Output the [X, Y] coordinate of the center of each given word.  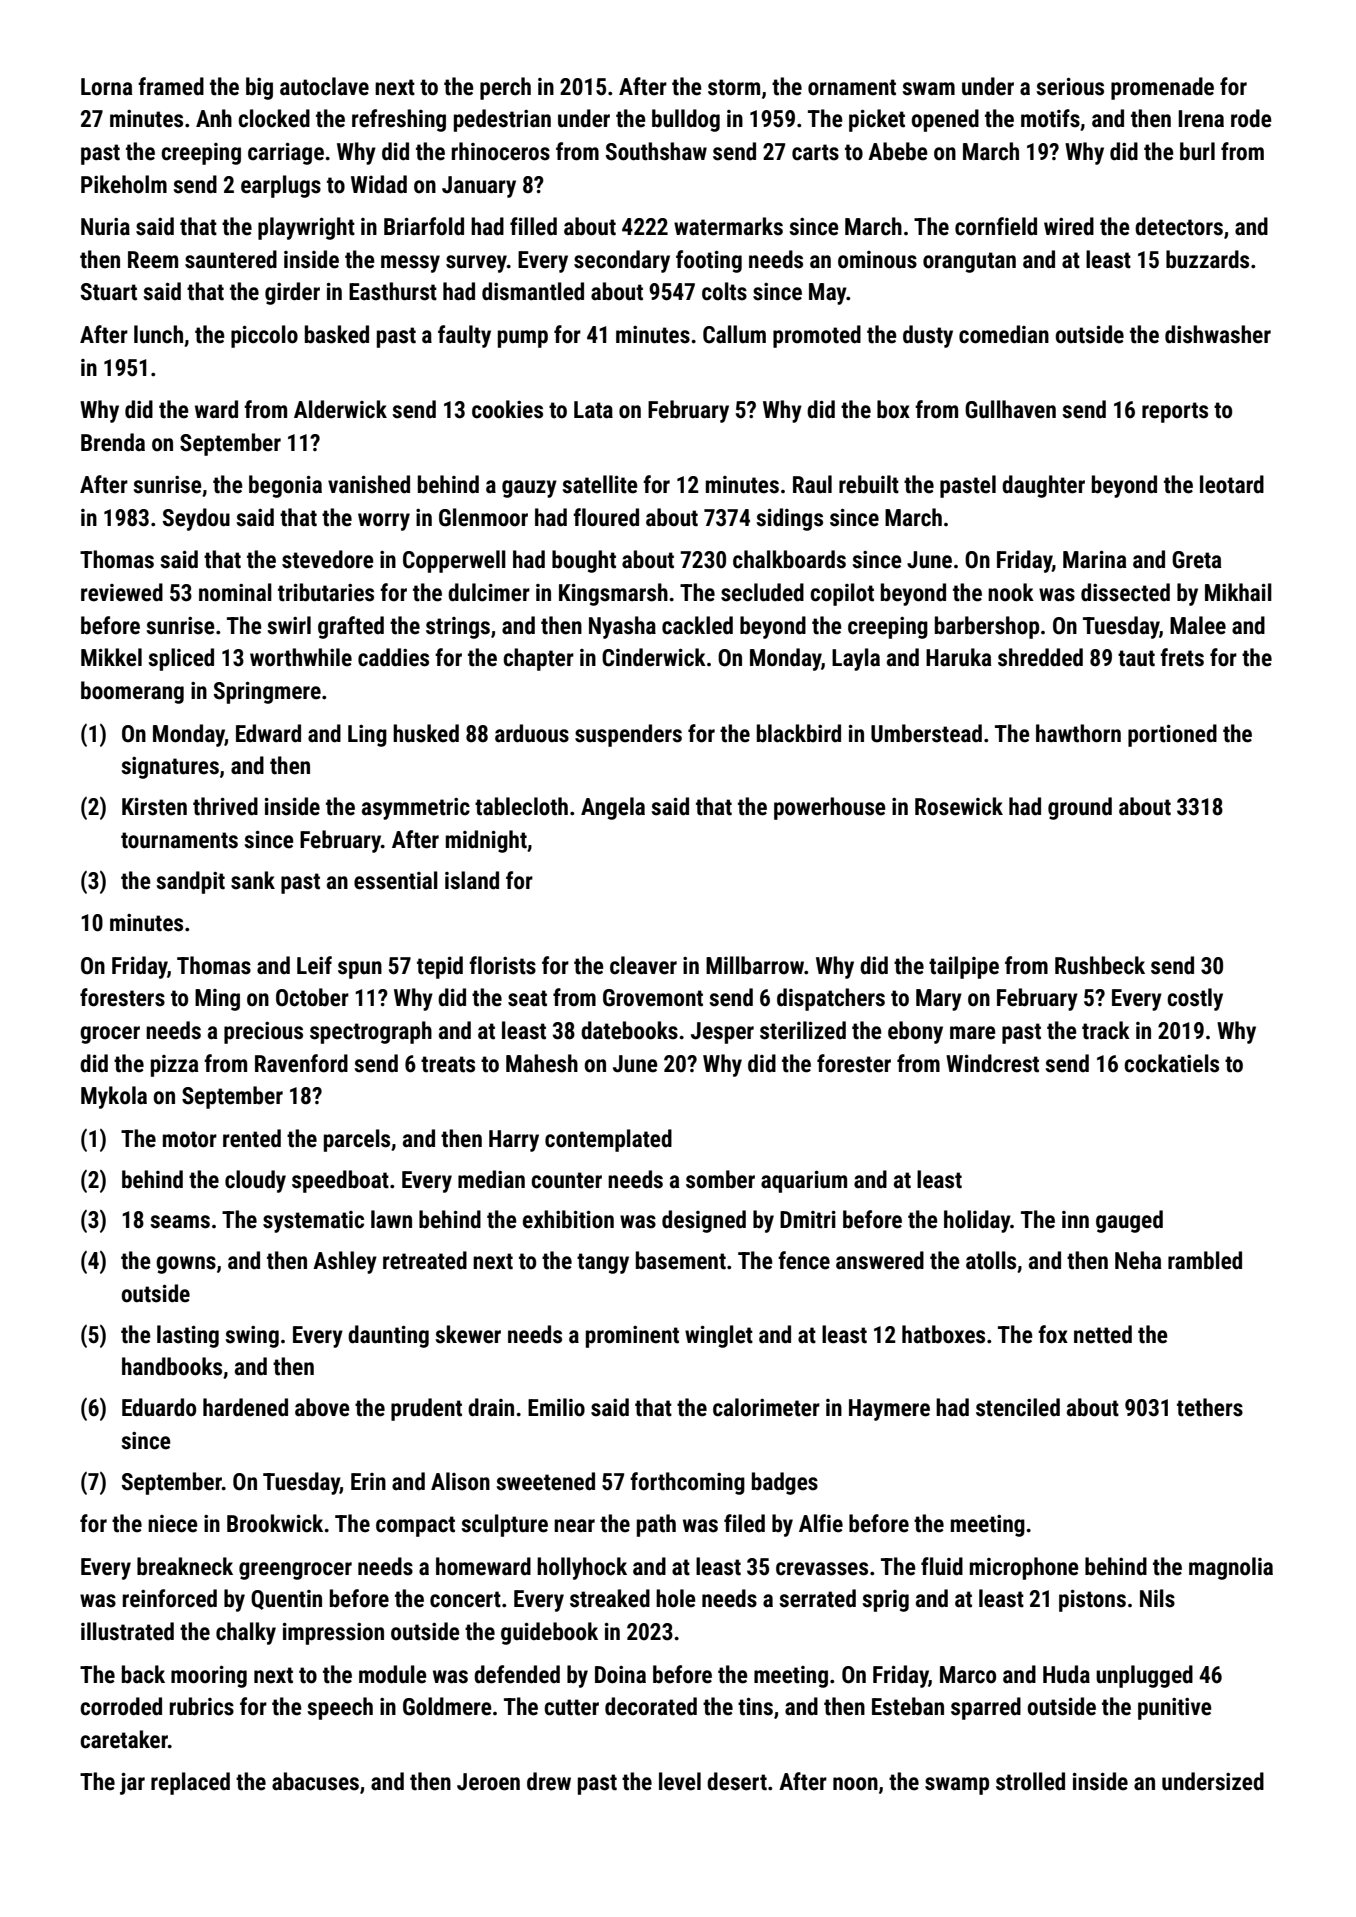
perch [505, 88]
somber [720, 1179]
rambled [1205, 1260]
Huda [1066, 1674]
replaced [190, 1783]
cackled [697, 625]
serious [1070, 87]
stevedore [328, 559]
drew [549, 1781]
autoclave [324, 86]
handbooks [172, 1366]
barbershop [987, 627]
